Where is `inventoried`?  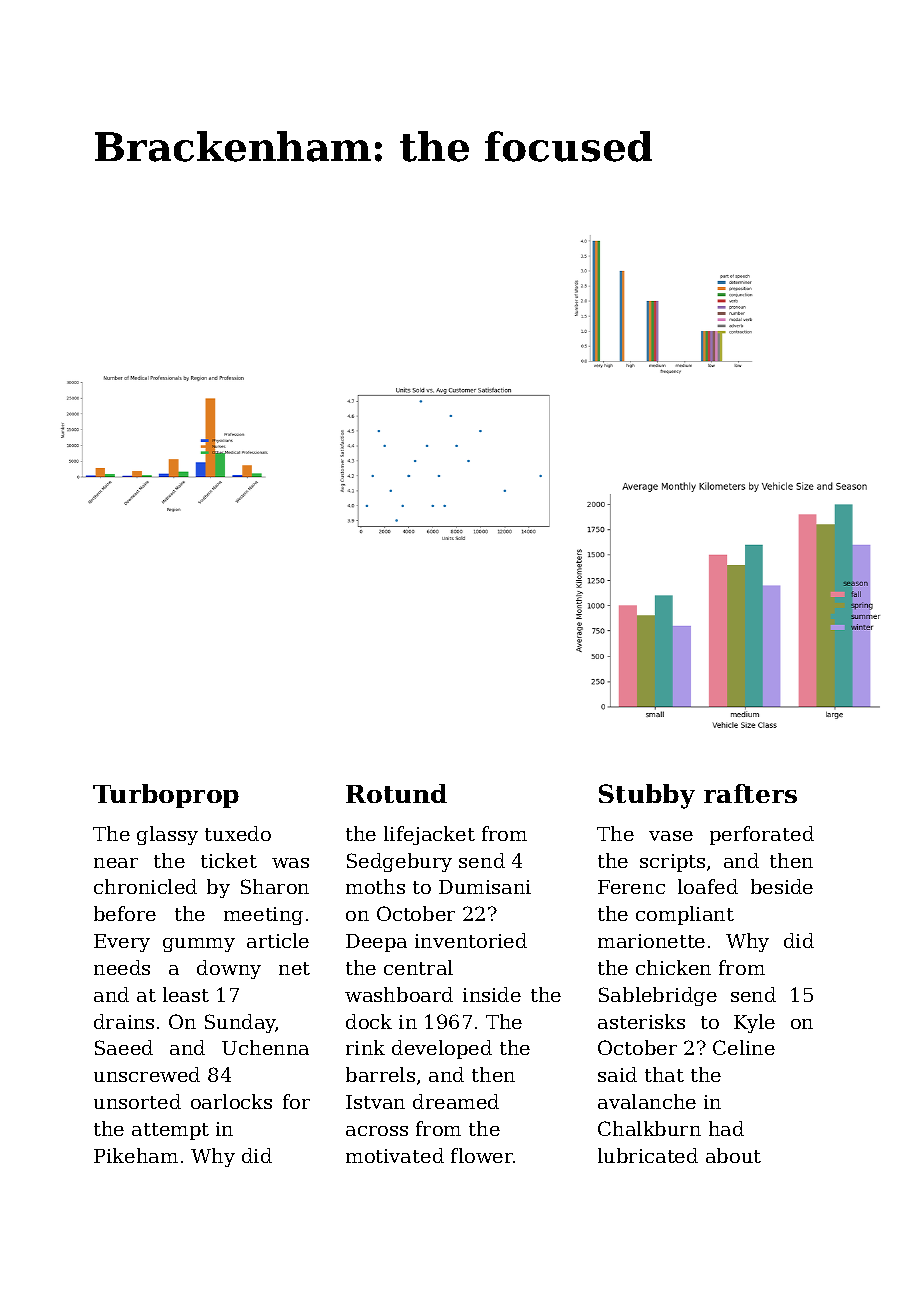 inventoried is located at coordinates (471, 940).
